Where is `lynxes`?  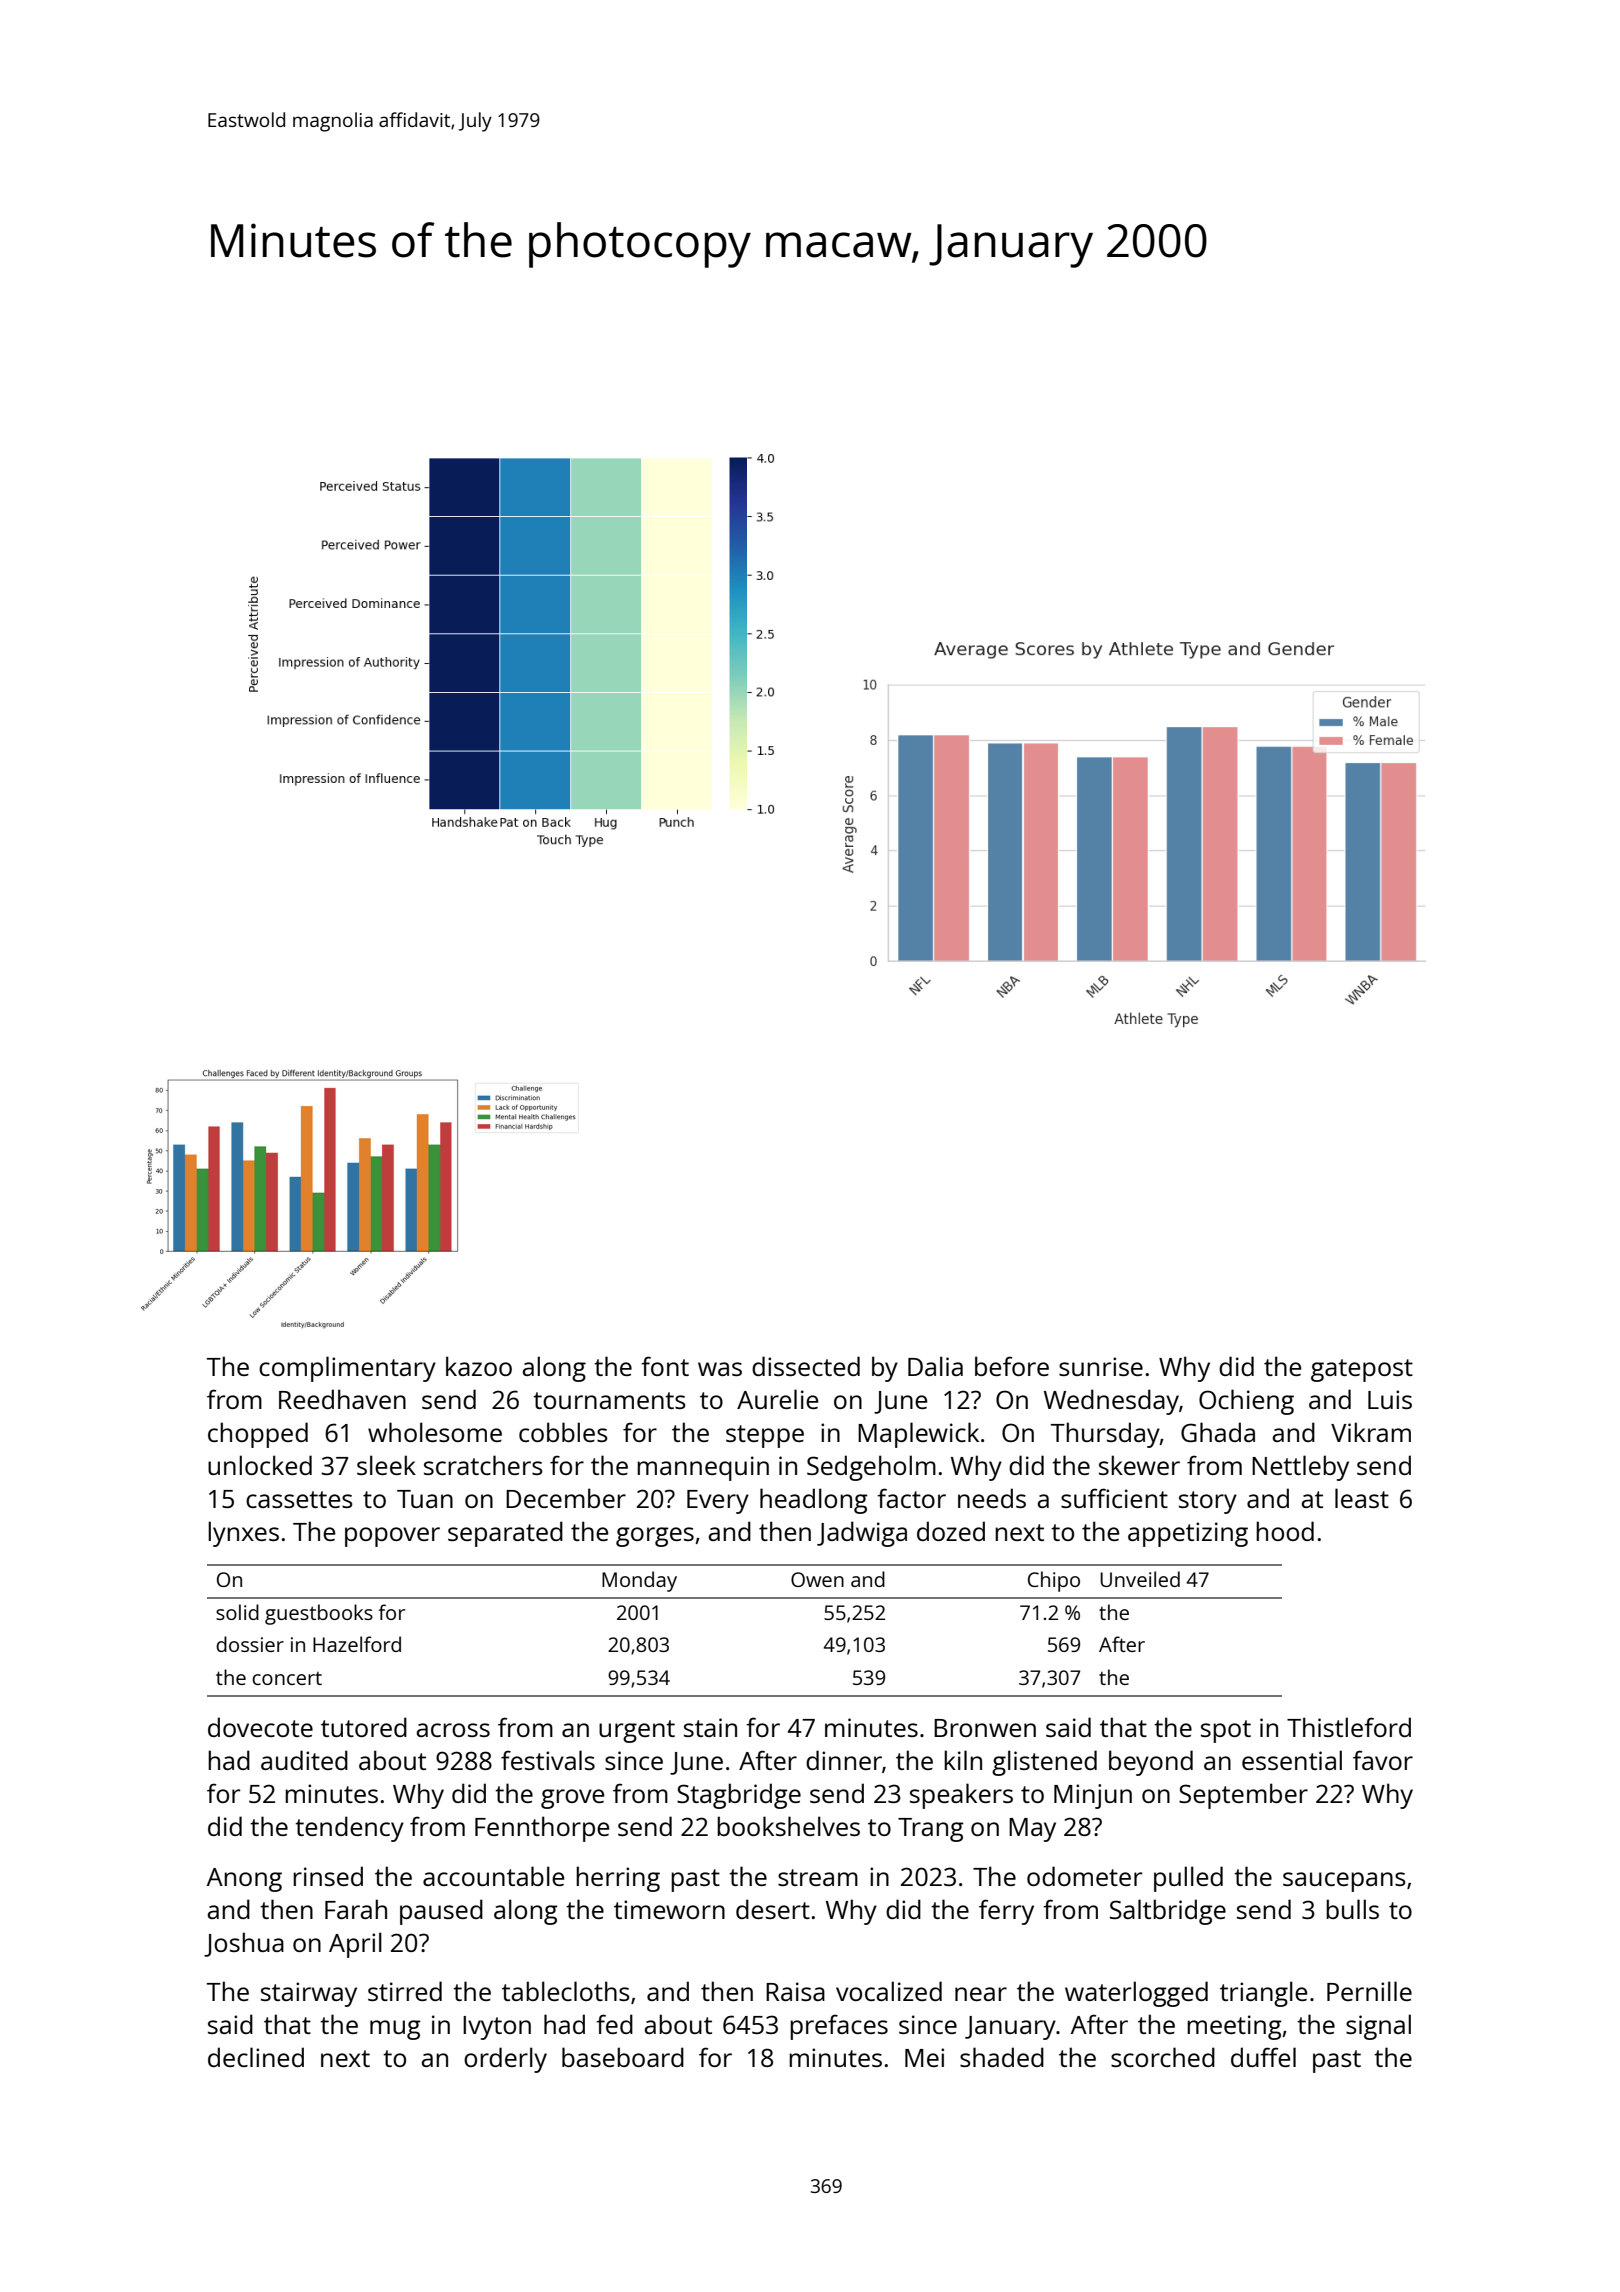 lynxes is located at coordinates (243, 1534).
